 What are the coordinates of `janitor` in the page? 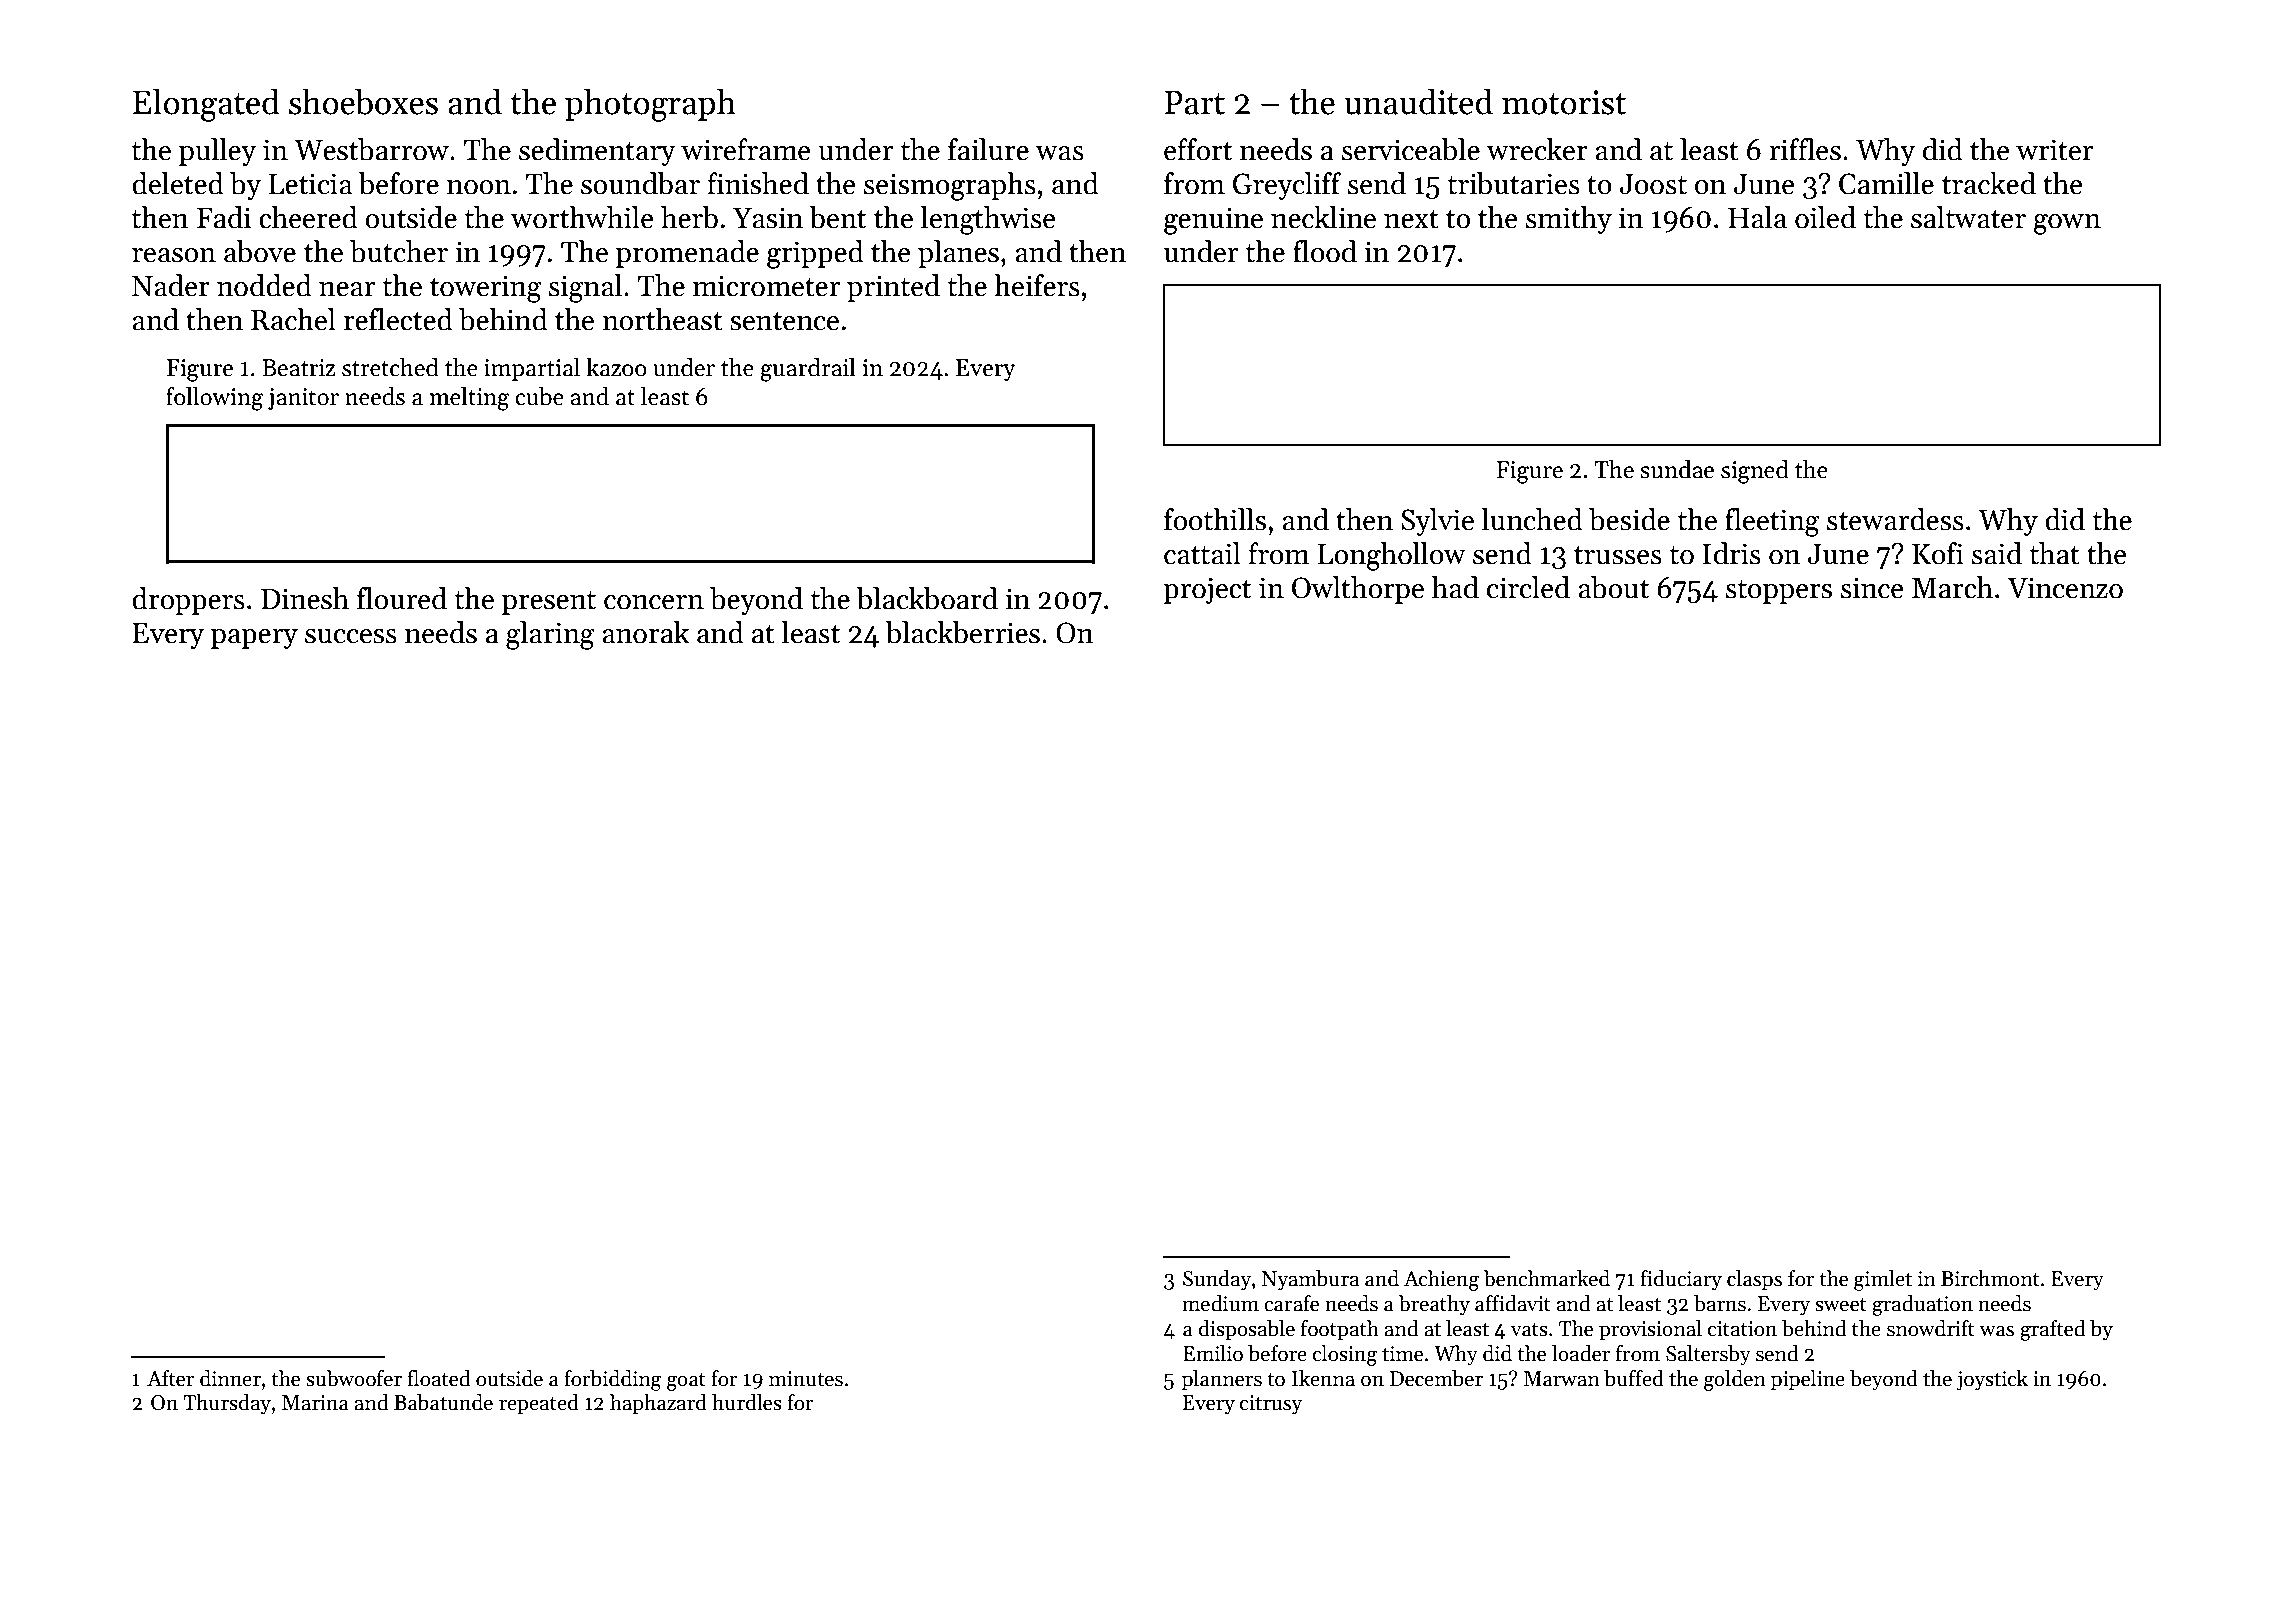 It's located at (303, 399).
